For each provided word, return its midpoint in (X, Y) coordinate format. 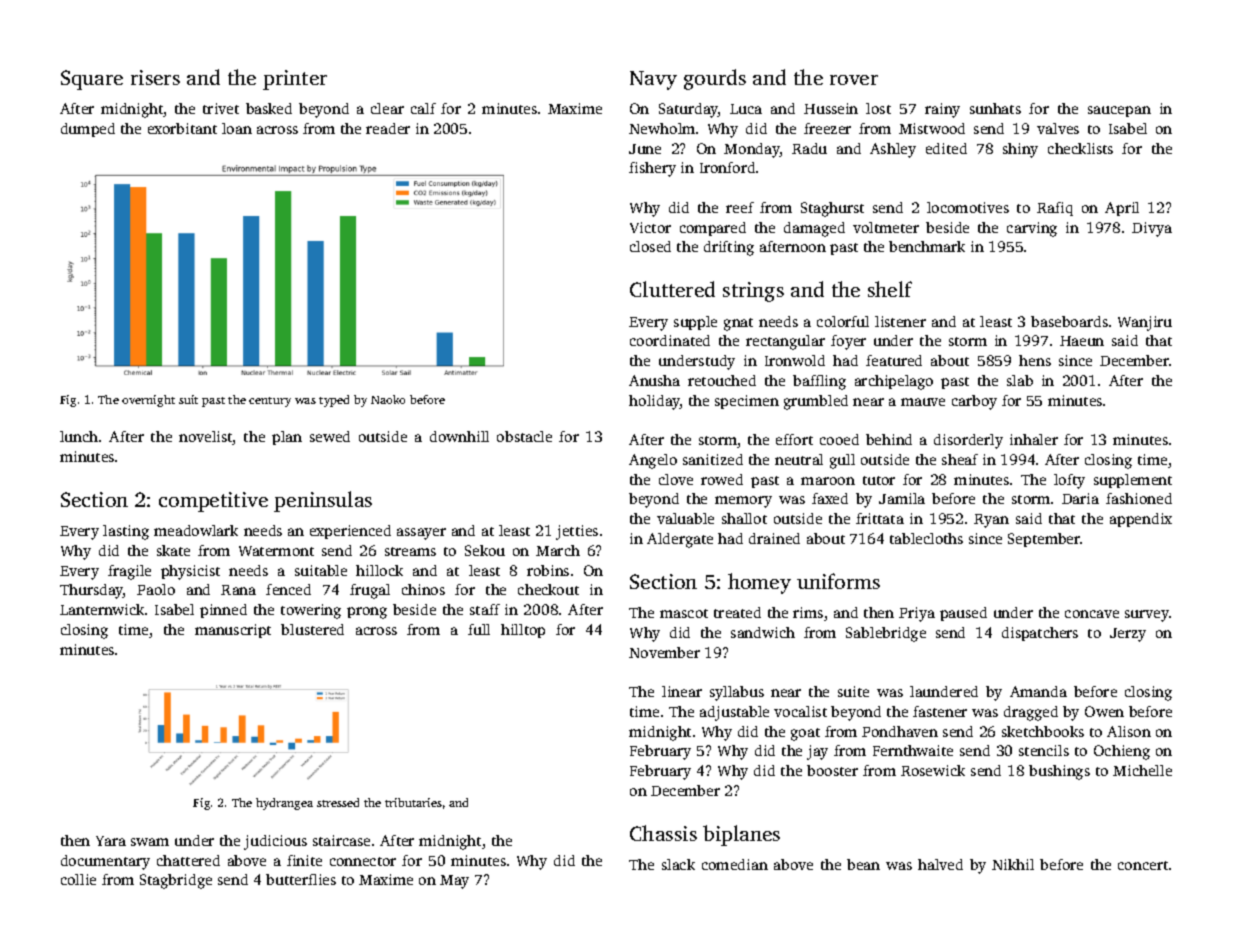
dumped (88, 130)
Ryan (991, 521)
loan (237, 128)
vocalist (800, 711)
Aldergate (680, 540)
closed (650, 246)
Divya (1152, 229)
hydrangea (284, 804)
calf (423, 108)
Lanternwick (102, 609)
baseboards (1069, 321)
